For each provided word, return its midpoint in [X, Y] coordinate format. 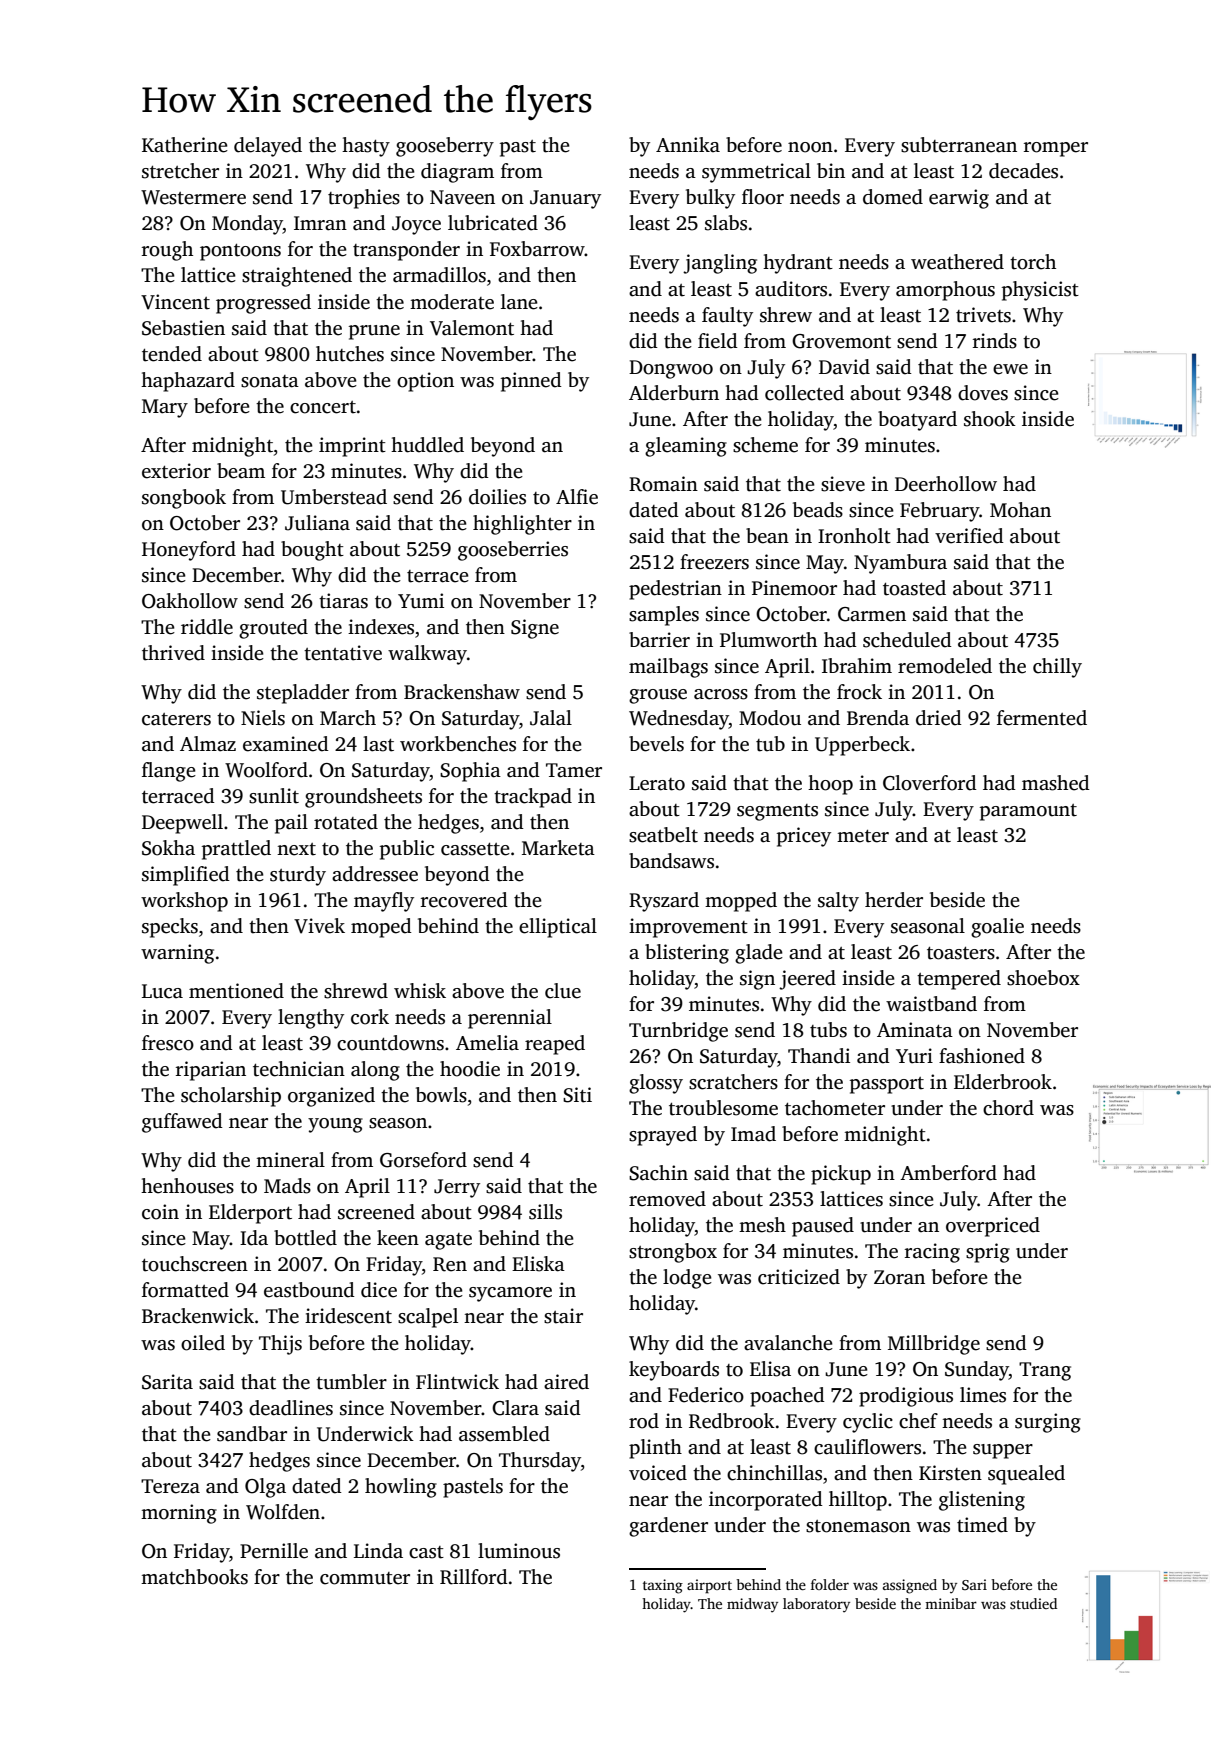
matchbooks [194, 1577]
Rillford [474, 1577]
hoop [830, 785]
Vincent [175, 302]
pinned [531, 382]
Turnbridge [678, 1032]
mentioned [236, 991]
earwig [959, 199]
